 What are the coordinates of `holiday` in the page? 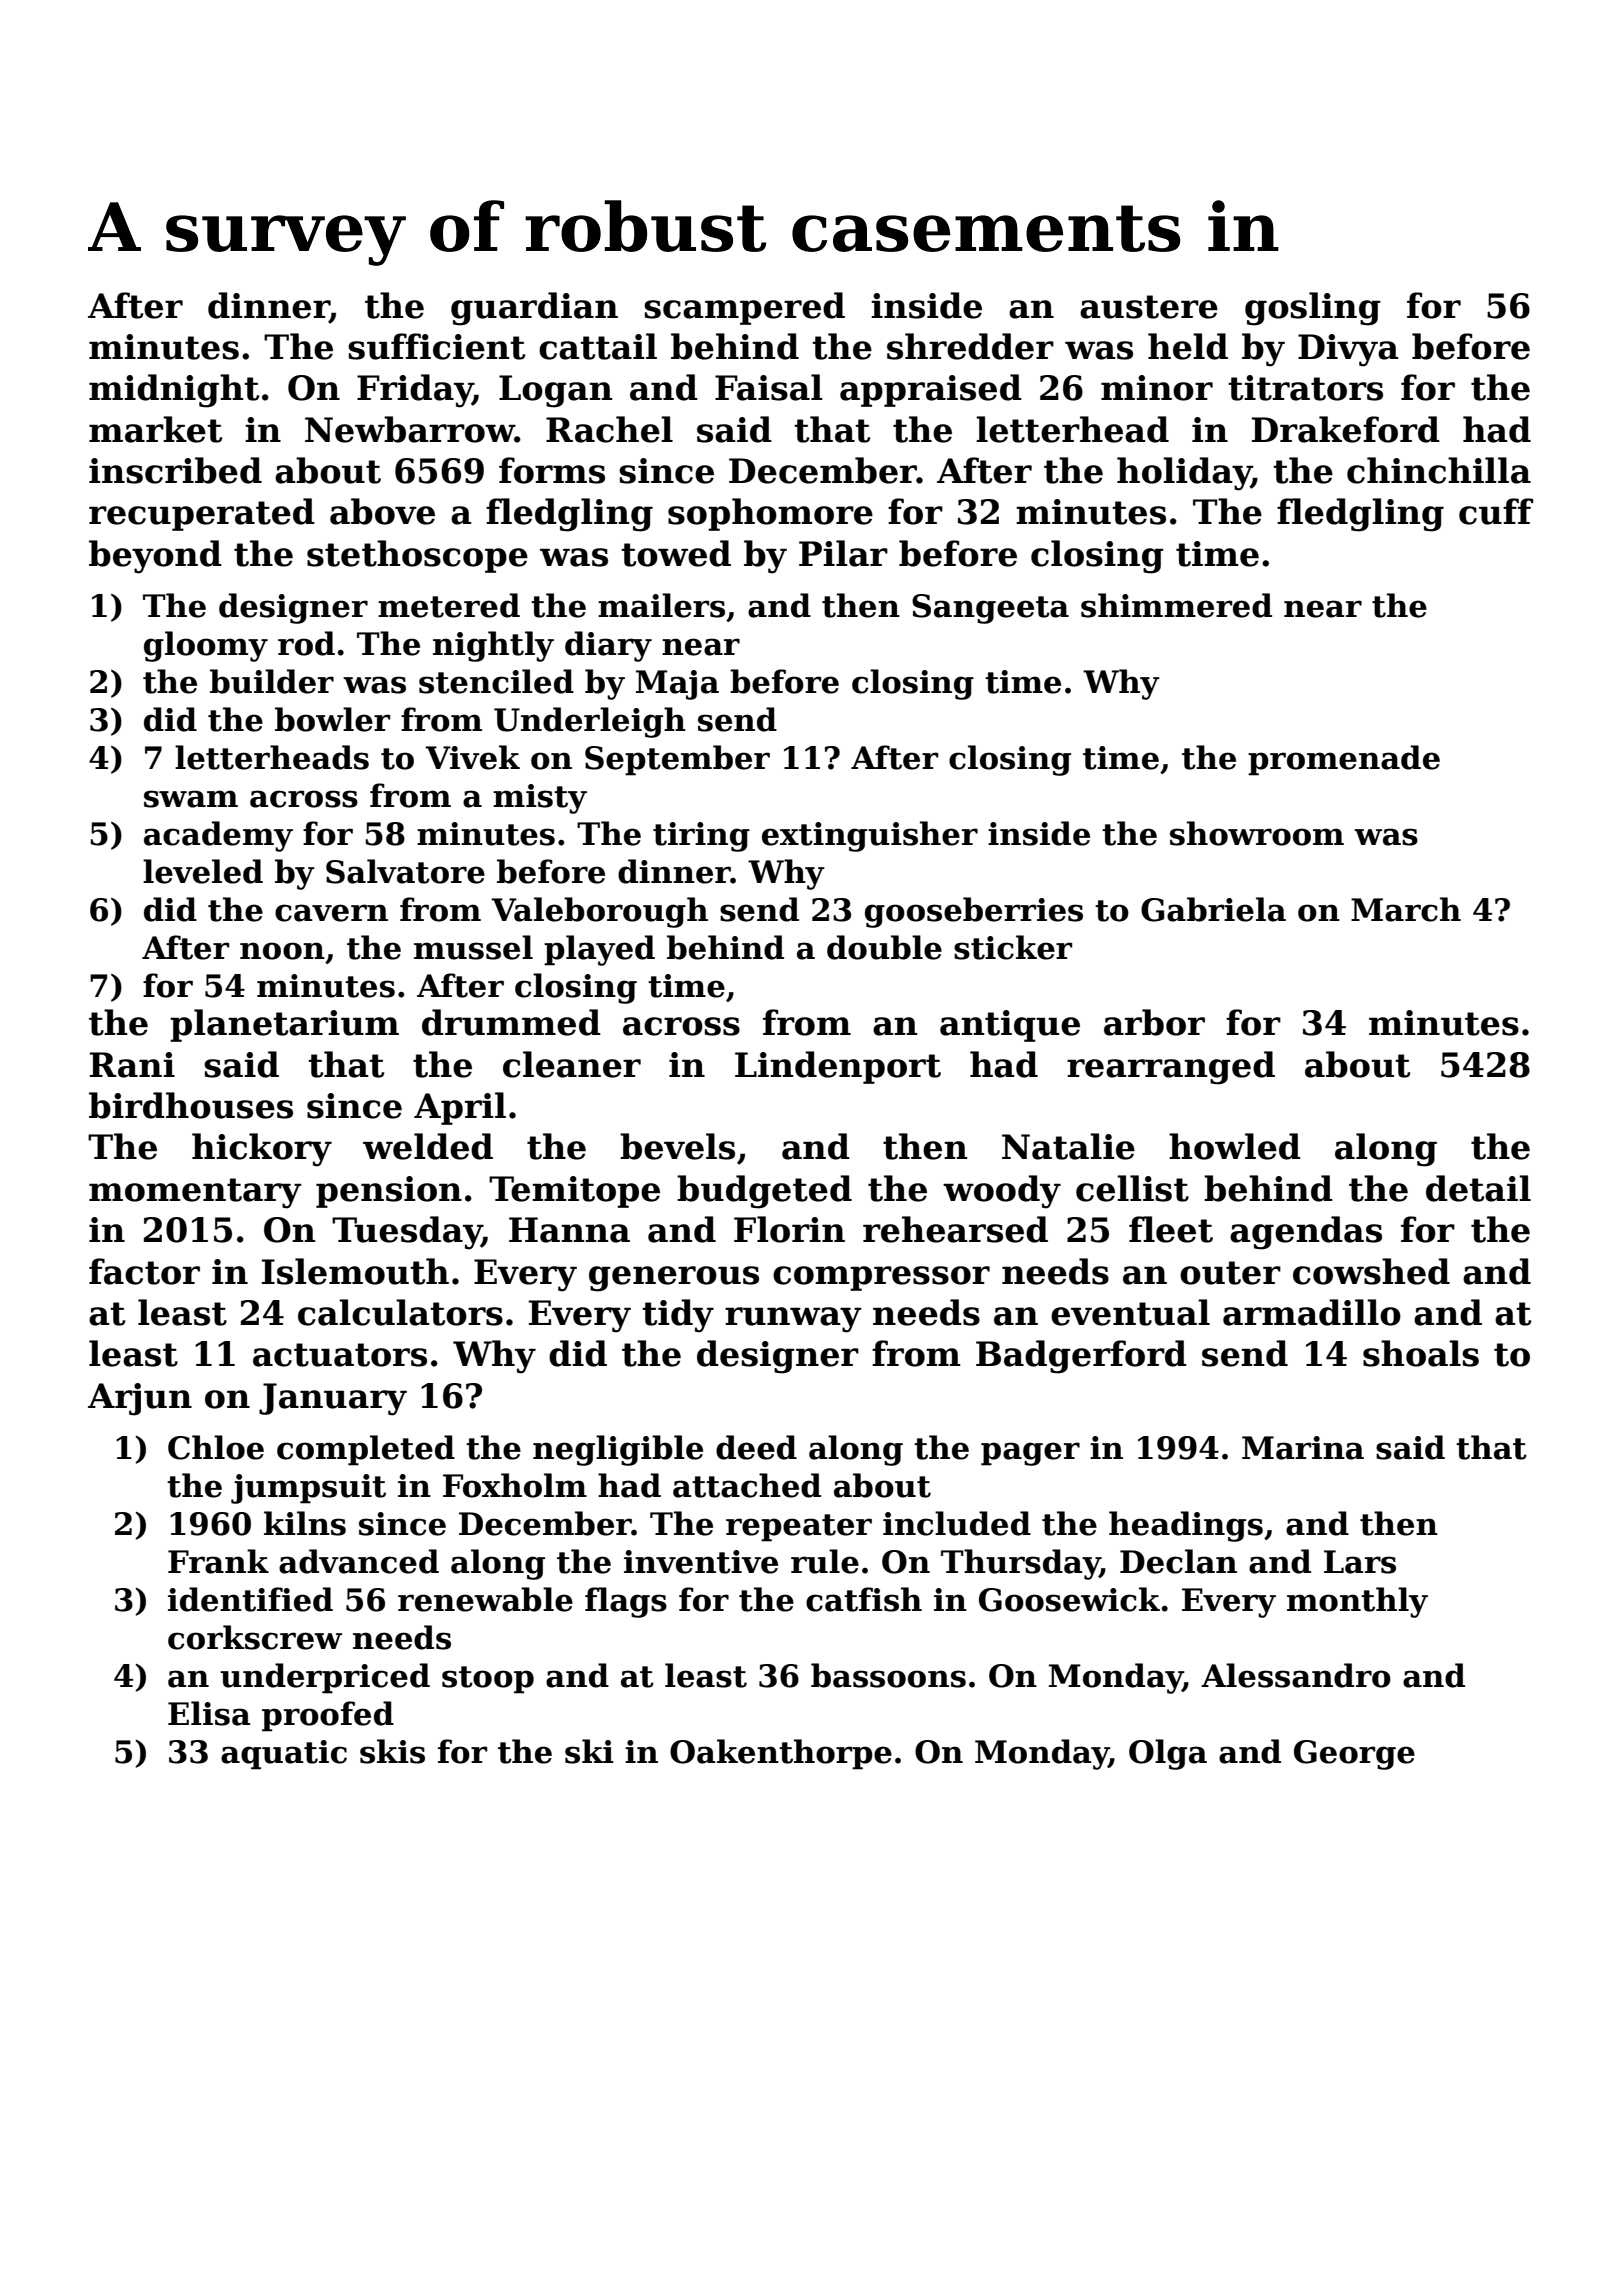 It's located at (1184, 474).
